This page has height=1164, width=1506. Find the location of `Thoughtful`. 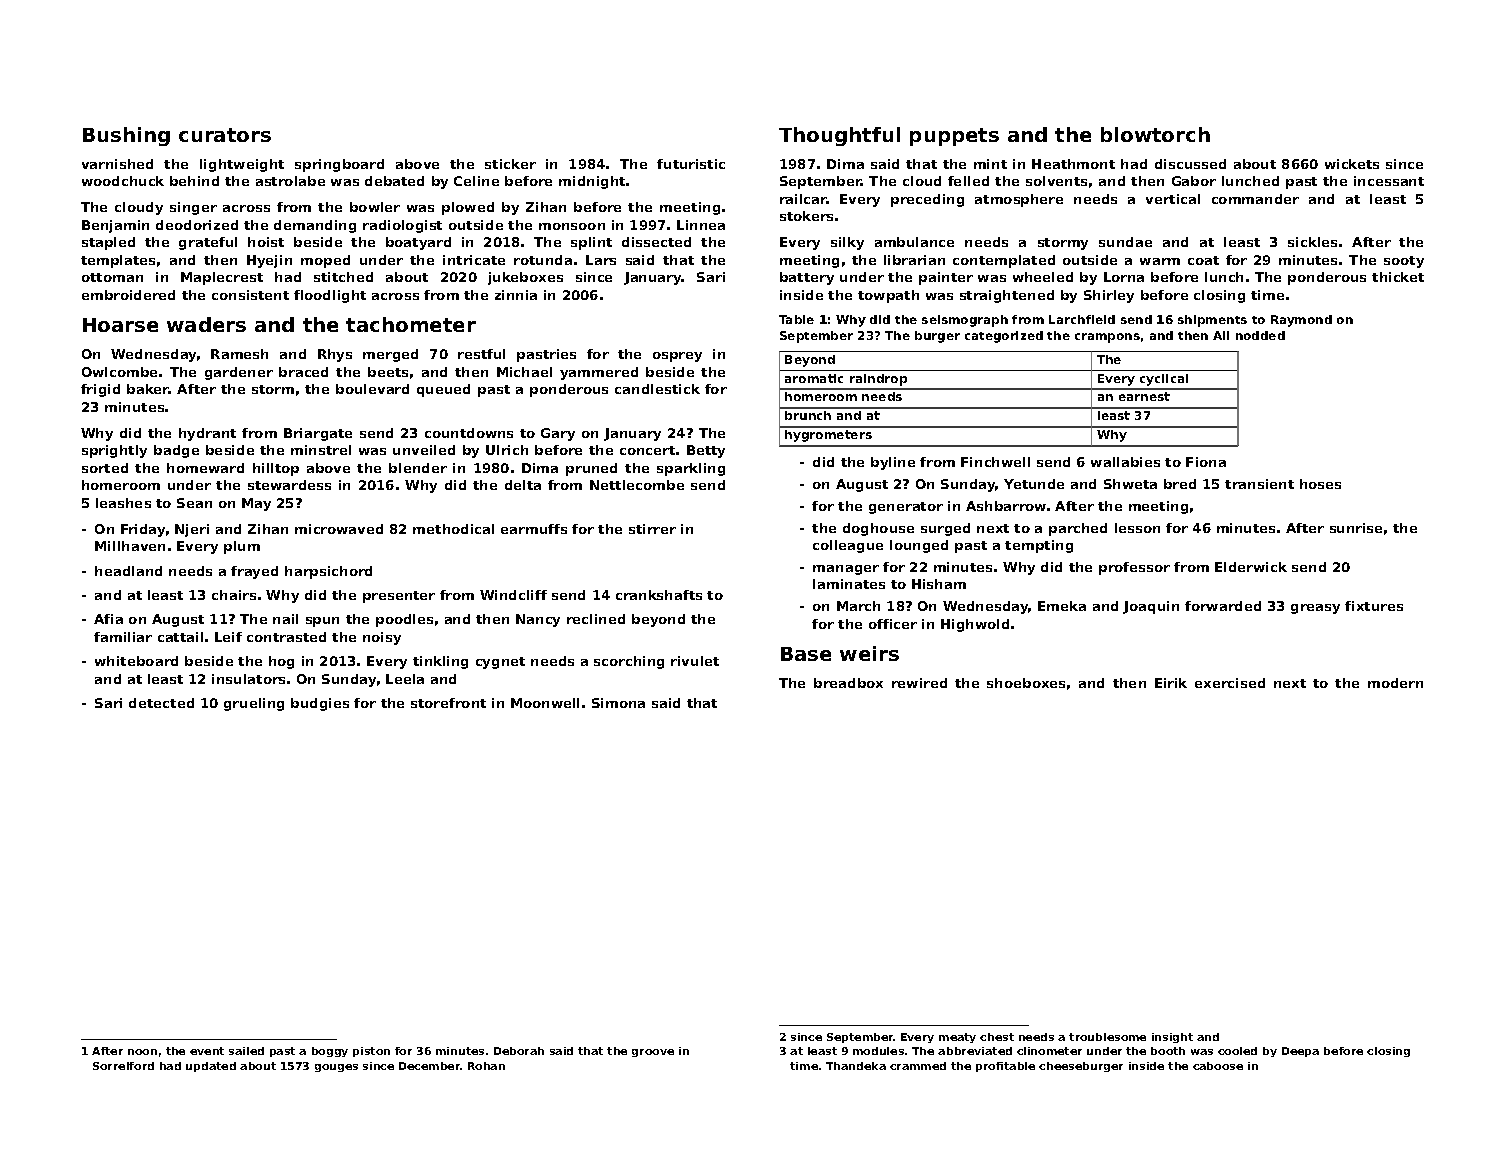

Thoughtful is located at coordinates (839, 136).
